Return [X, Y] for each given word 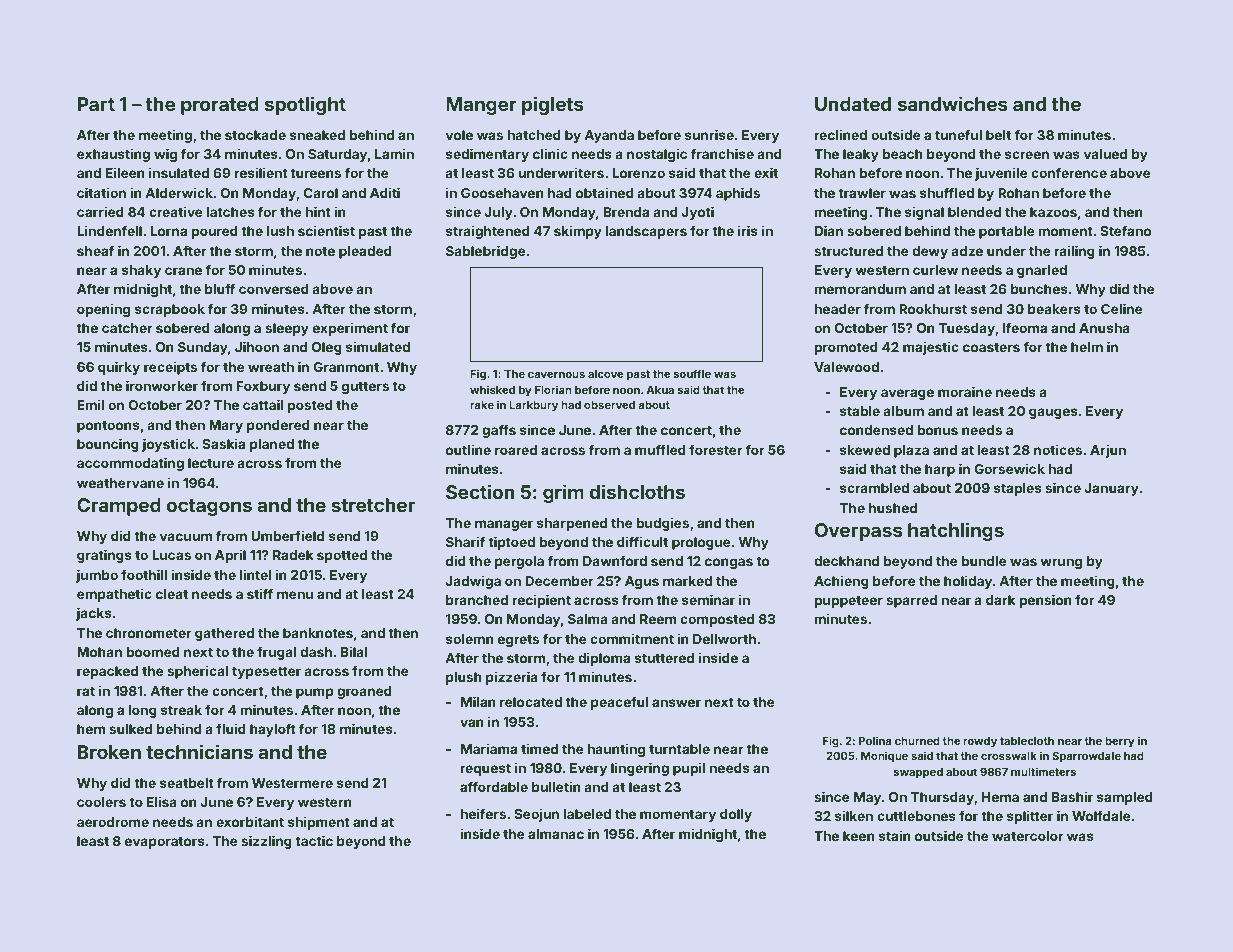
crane [183, 271]
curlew [935, 270]
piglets [553, 105]
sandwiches [953, 103]
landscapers [646, 232]
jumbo [97, 576]
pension [1045, 601]
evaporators [165, 843]
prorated [220, 106]
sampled [1125, 798]
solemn [470, 639]
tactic [314, 840]
